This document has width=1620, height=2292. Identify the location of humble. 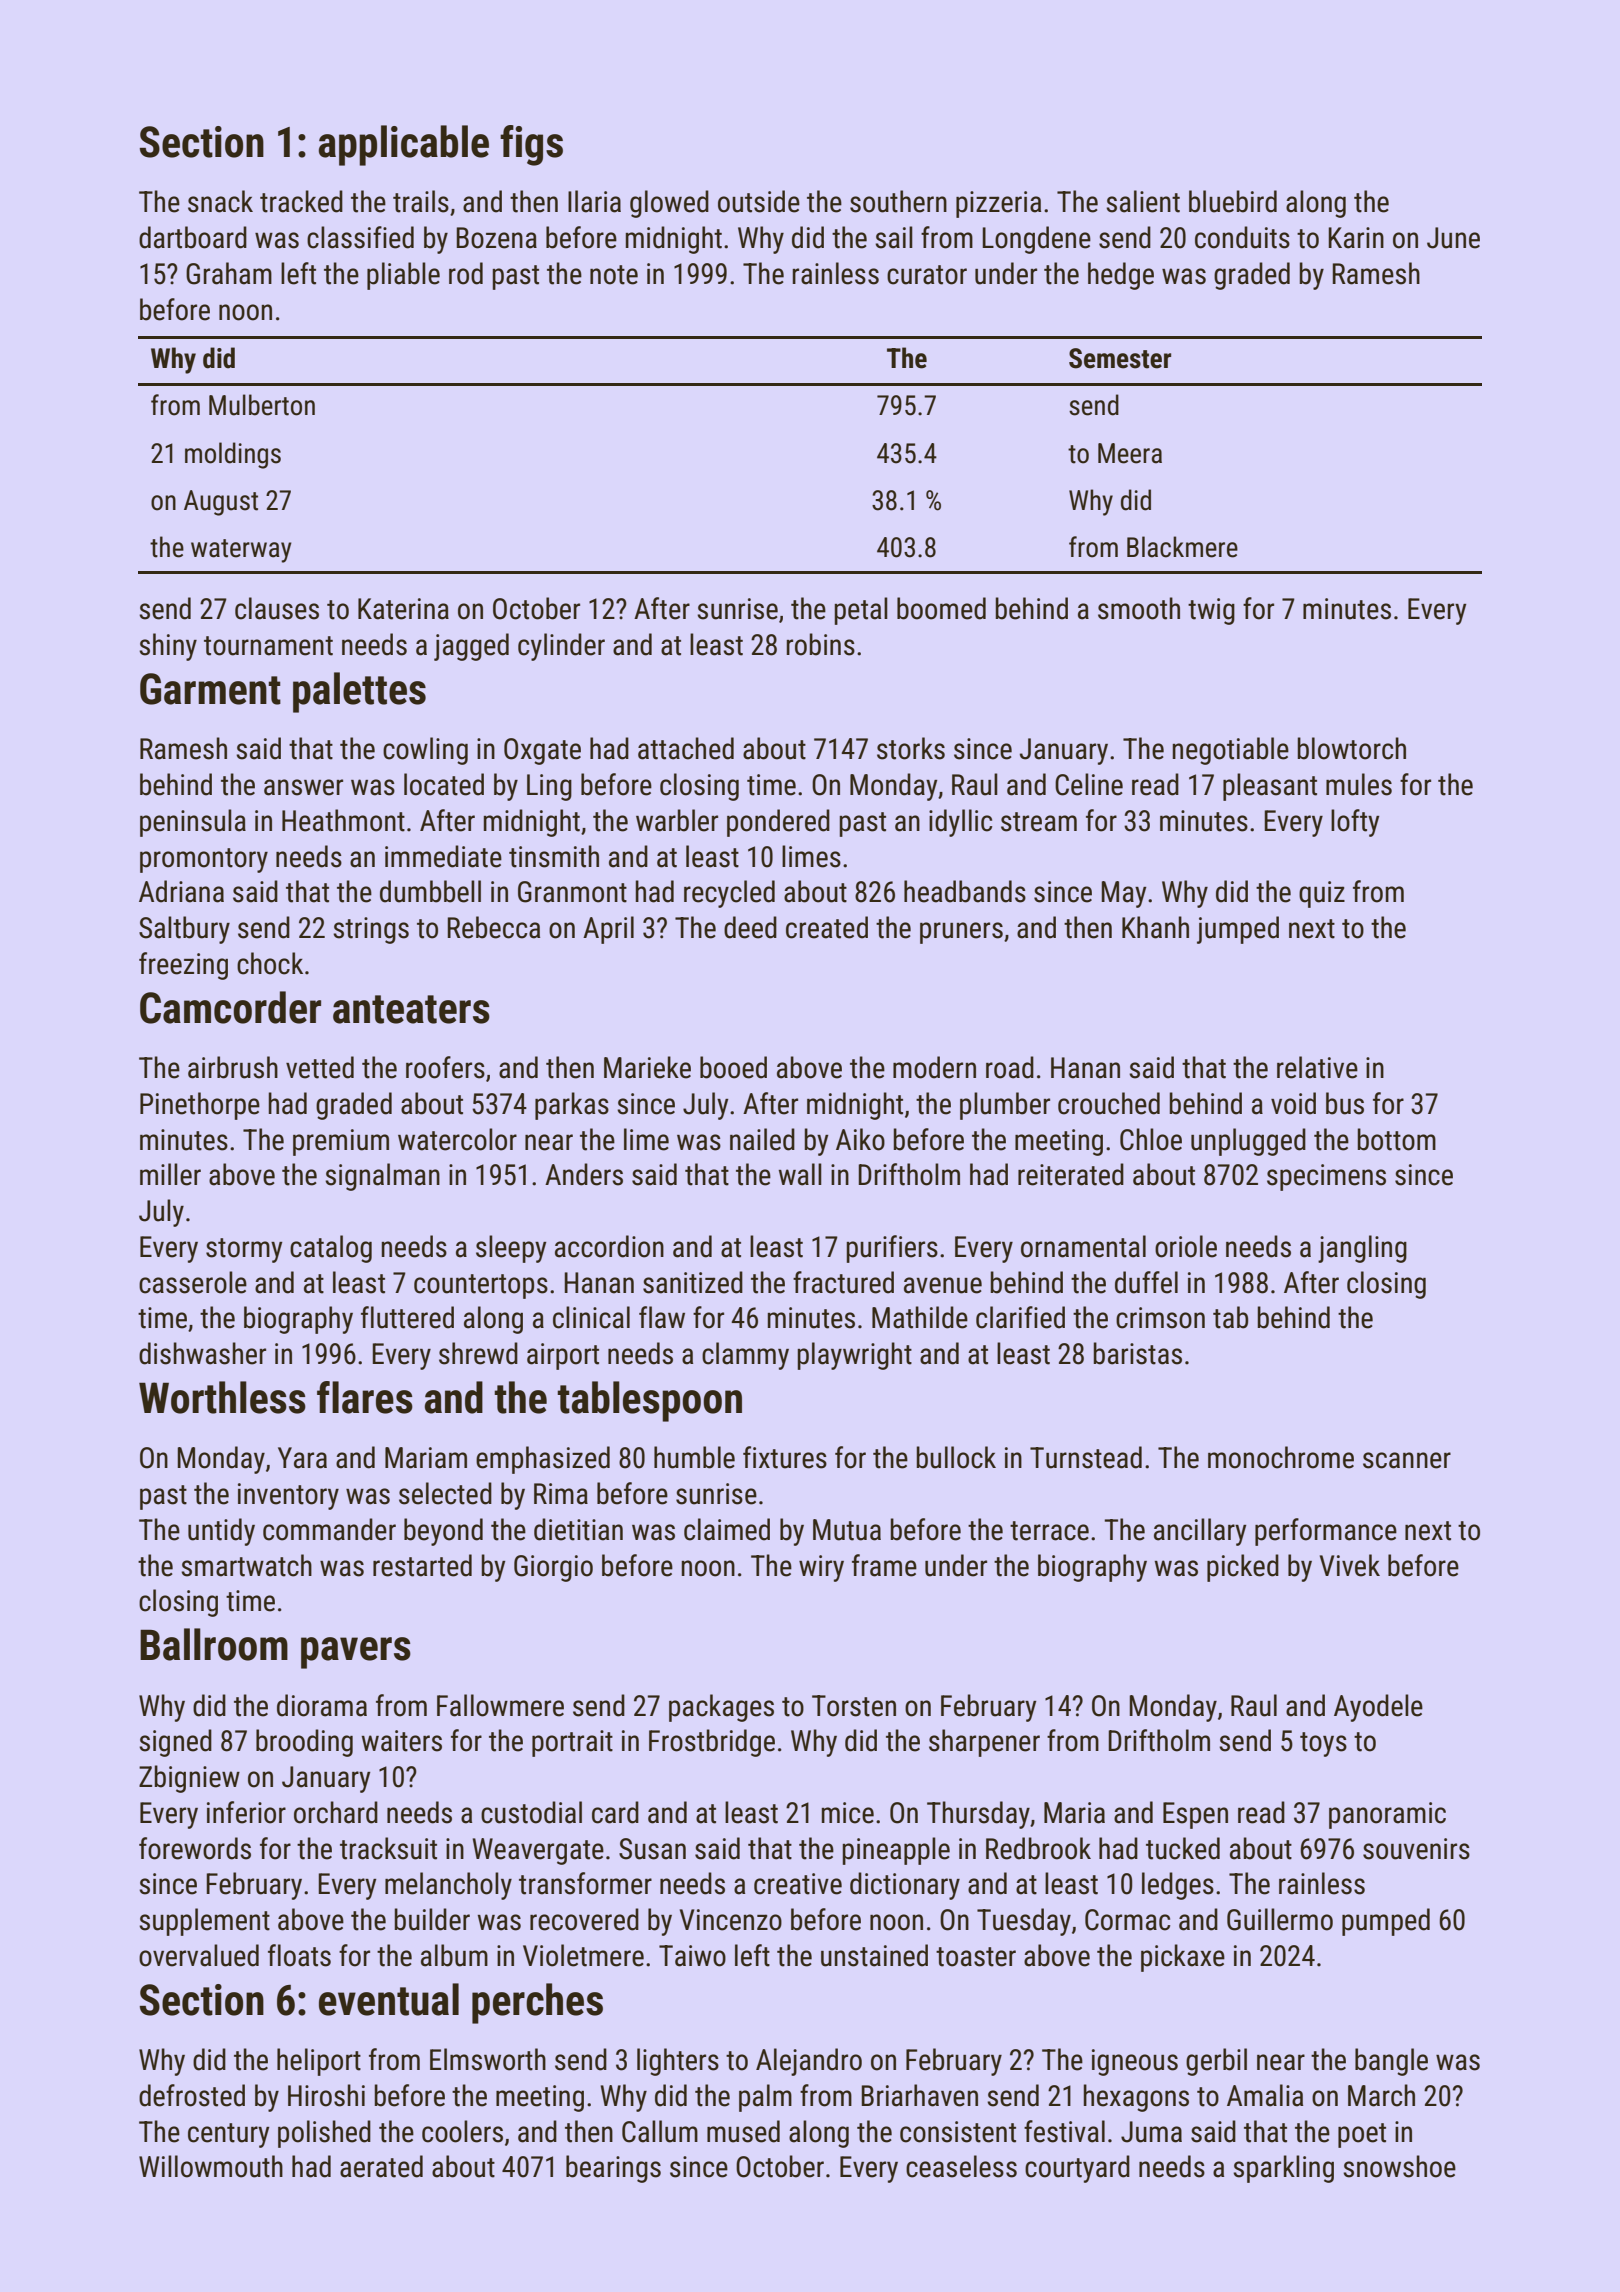
(694, 1457).
